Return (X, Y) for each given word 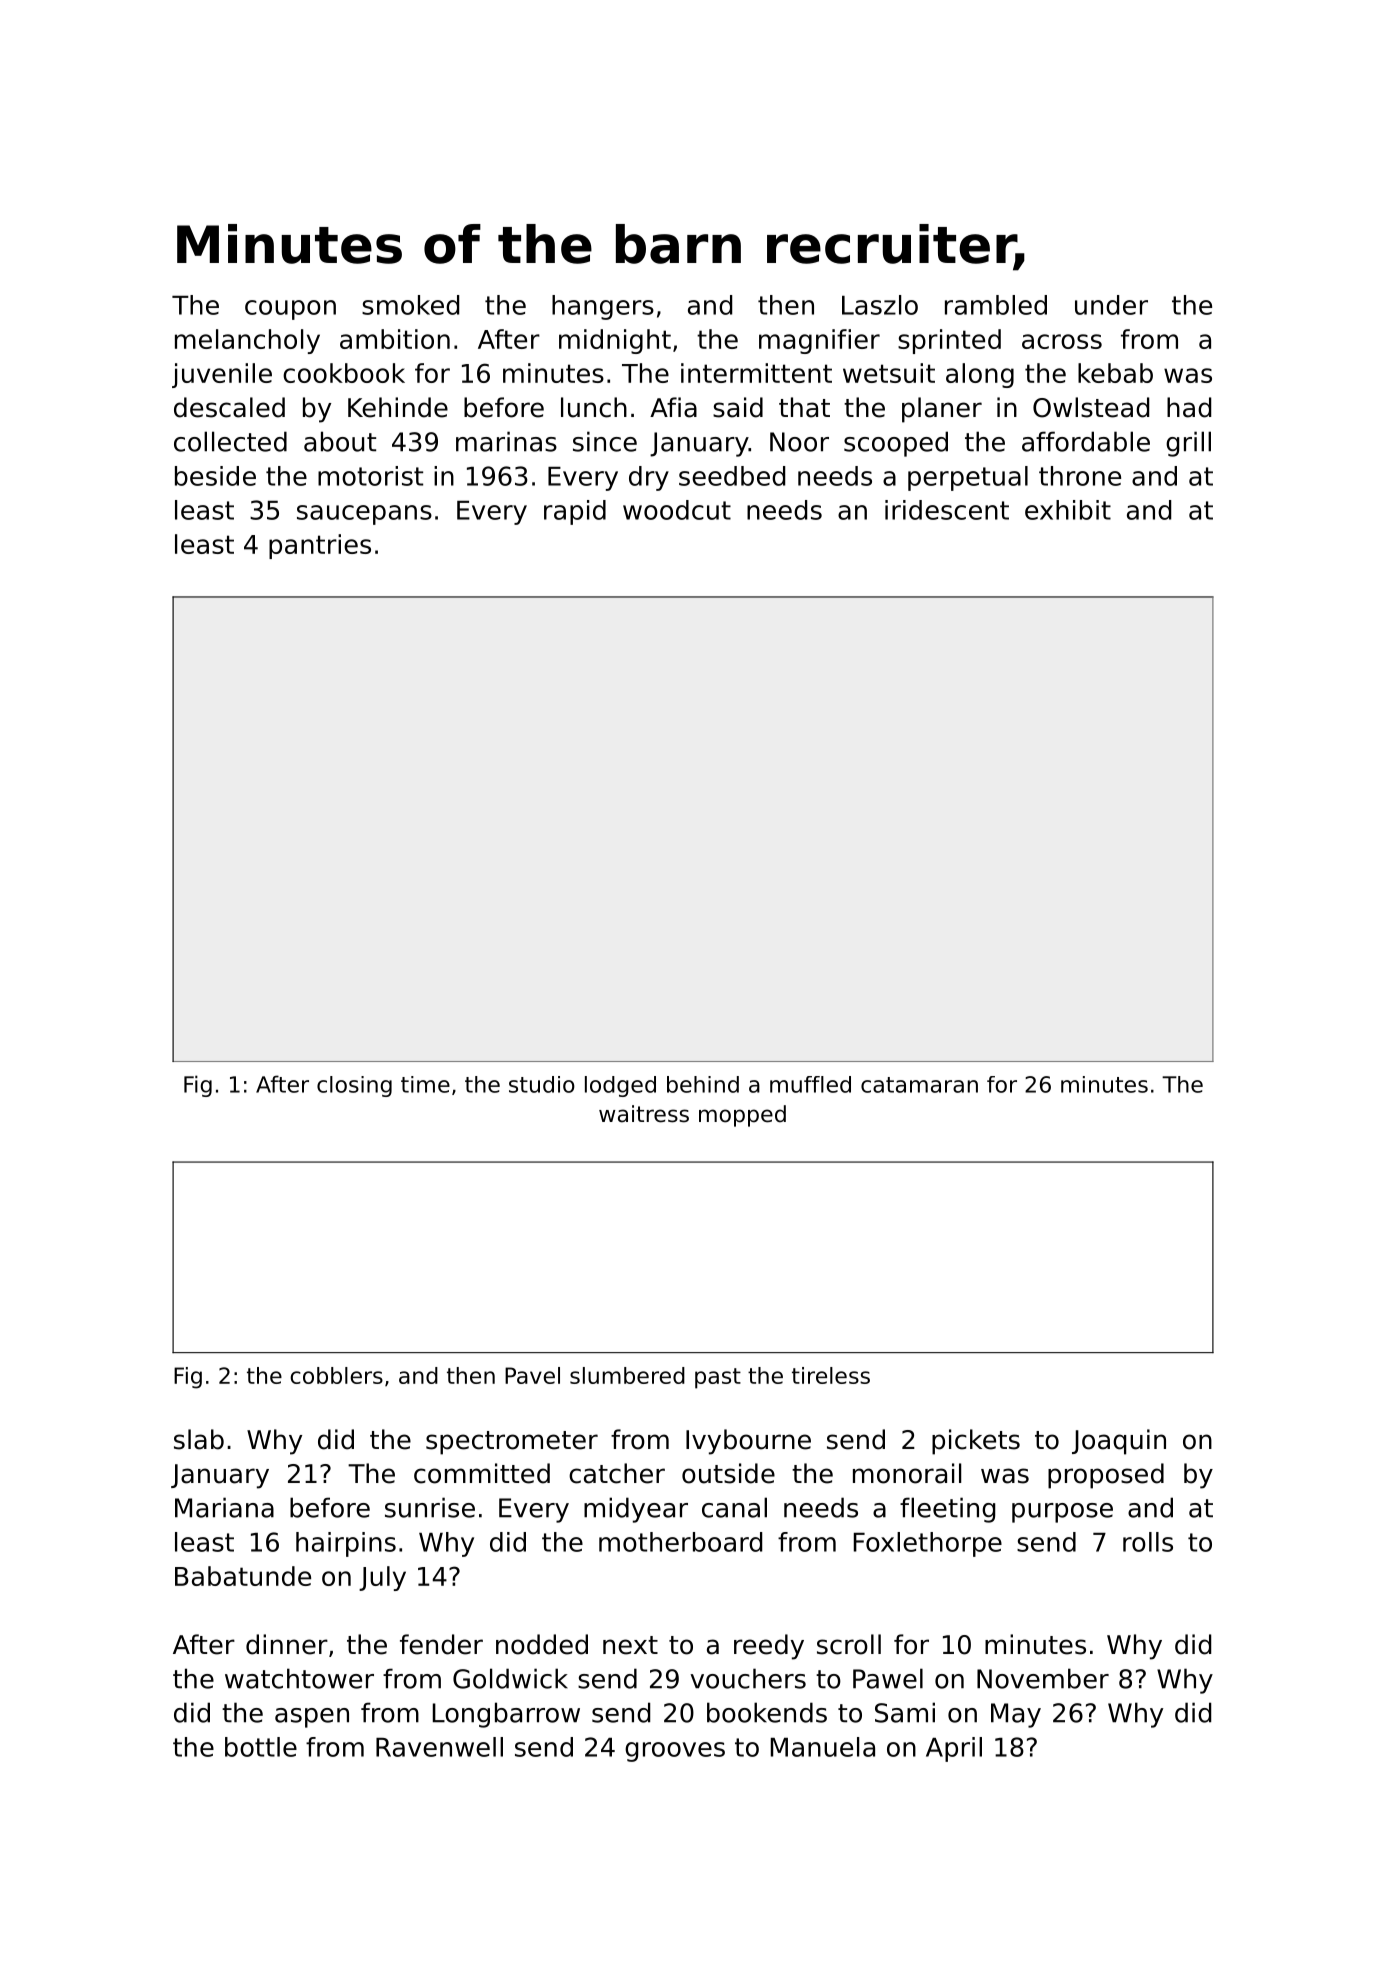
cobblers (336, 1375)
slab (199, 1439)
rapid (575, 512)
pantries (320, 546)
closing (354, 1086)
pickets (976, 1442)
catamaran (919, 1085)
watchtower (299, 1678)
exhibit (1068, 510)
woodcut (677, 510)
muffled (810, 1084)
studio (542, 1084)
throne (1080, 476)
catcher (617, 1473)
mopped (742, 1116)
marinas (506, 441)
